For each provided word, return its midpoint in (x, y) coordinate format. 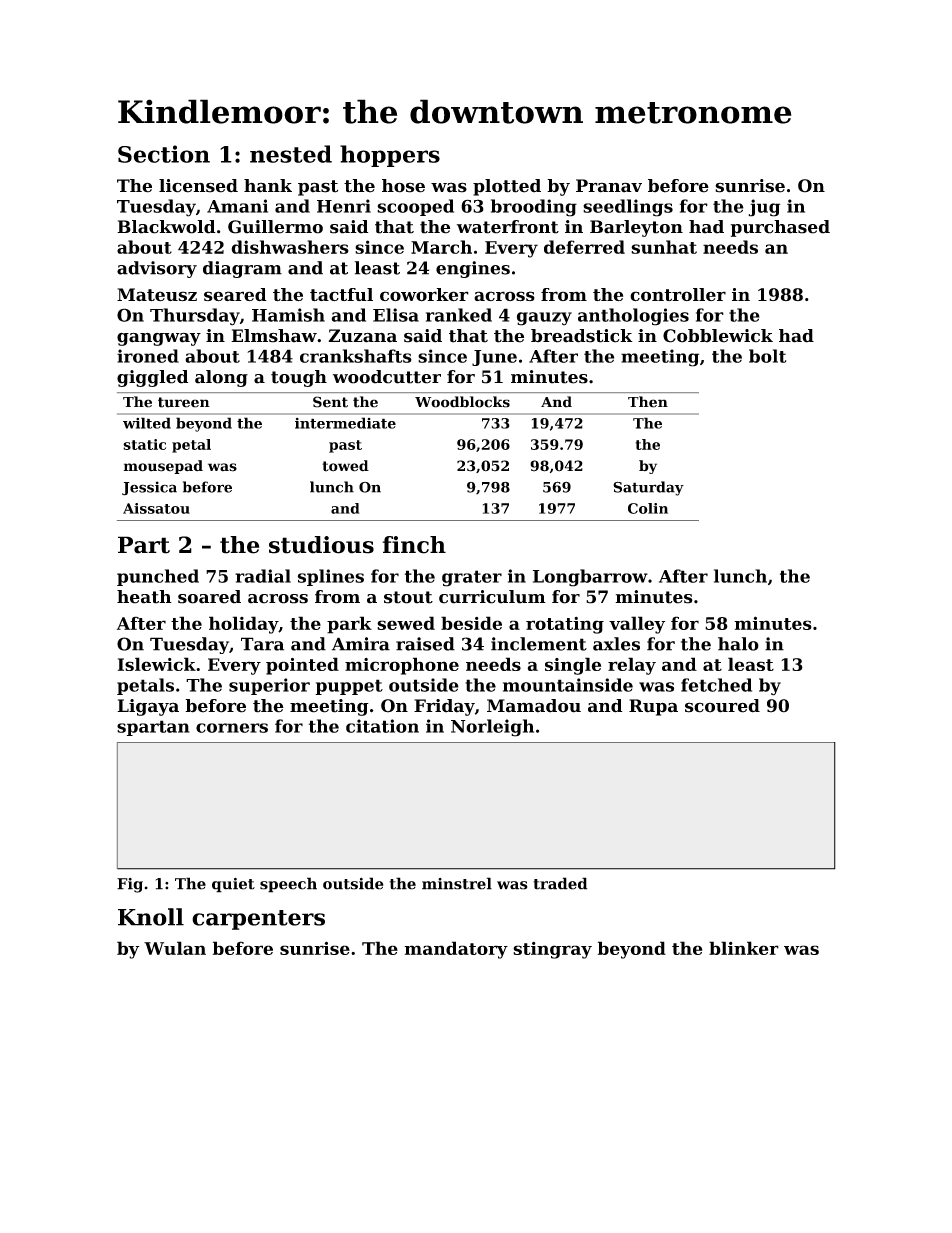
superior (269, 686)
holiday (243, 625)
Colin (648, 508)
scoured (722, 706)
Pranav (609, 186)
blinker (744, 948)
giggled (152, 378)
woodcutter (387, 377)
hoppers (390, 156)
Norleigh (492, 728)
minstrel (457, 883)
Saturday (648, 488)
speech (288, 885)
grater (472, 578)
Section (164, 154)
